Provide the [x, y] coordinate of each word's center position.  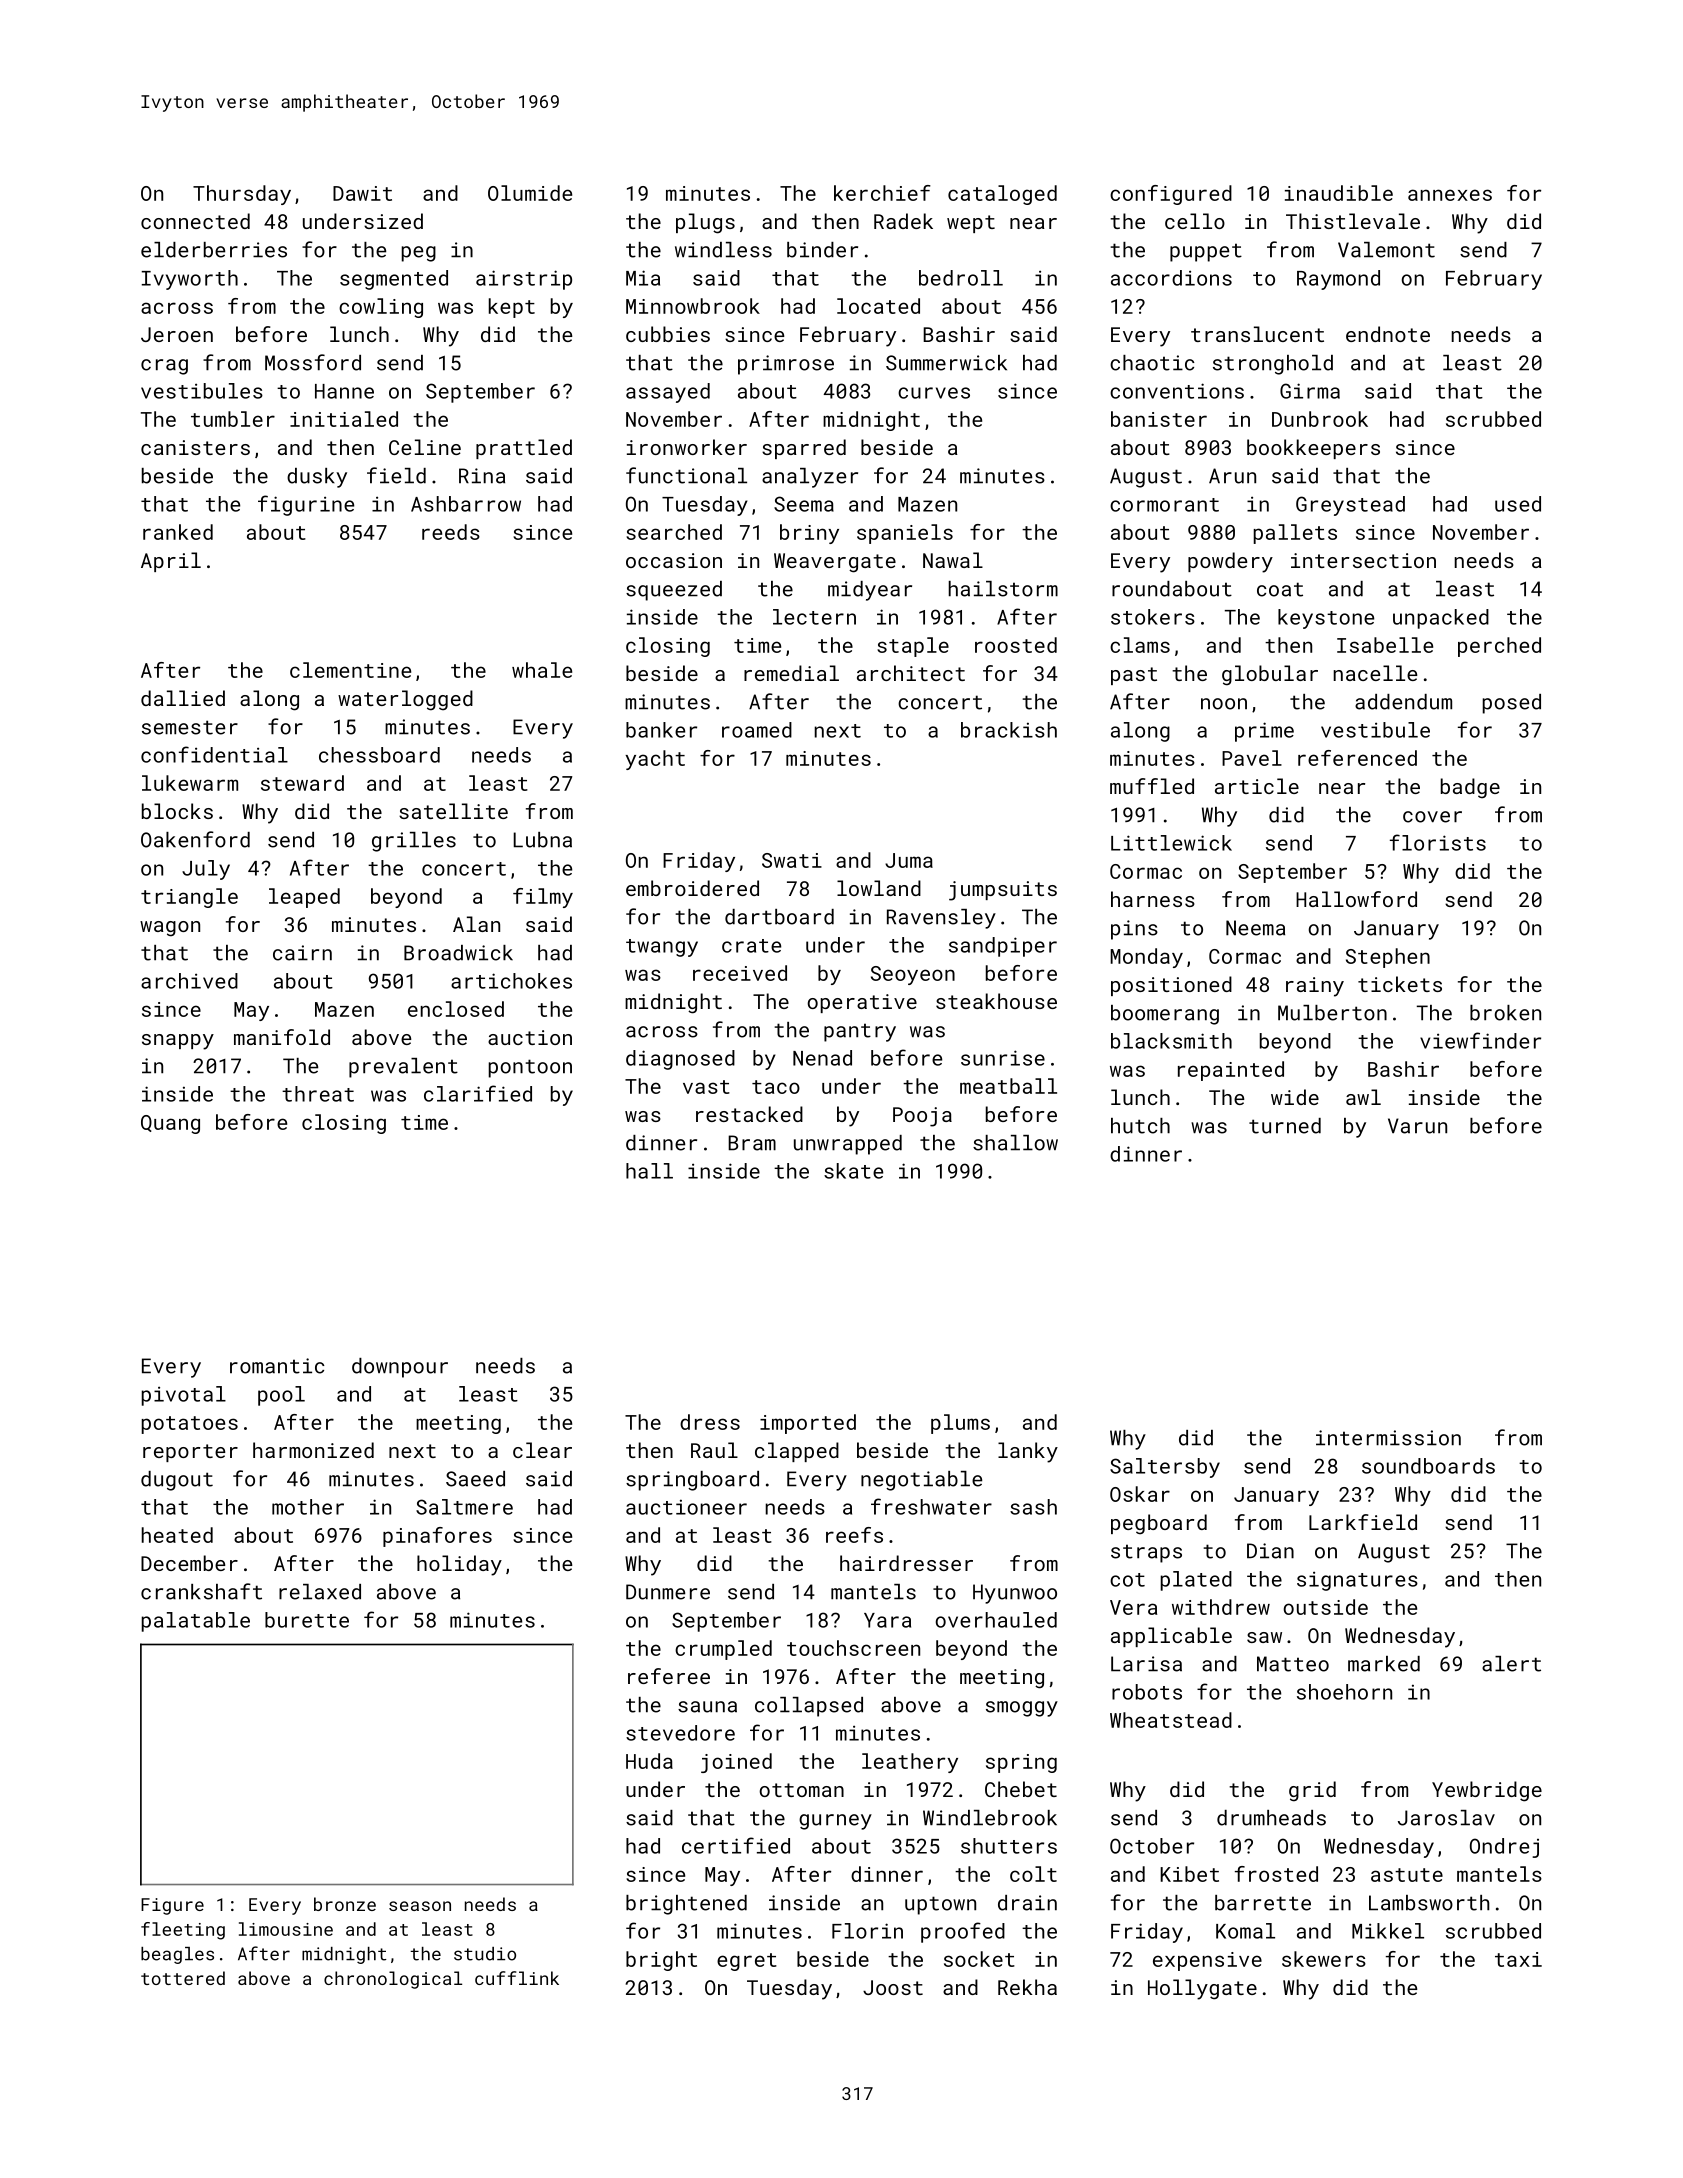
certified [736, 1845]
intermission [1388, 1438]
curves [934, 393]
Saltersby [1165, 1468]
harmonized [313, 1450]
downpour [400, 1368]
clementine [350, 670]
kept [512, 308]
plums [960, 1424]
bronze [345, 1904]
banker [661, 730]
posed [1512, 704]
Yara [887, 1620]
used [1518, 504]
